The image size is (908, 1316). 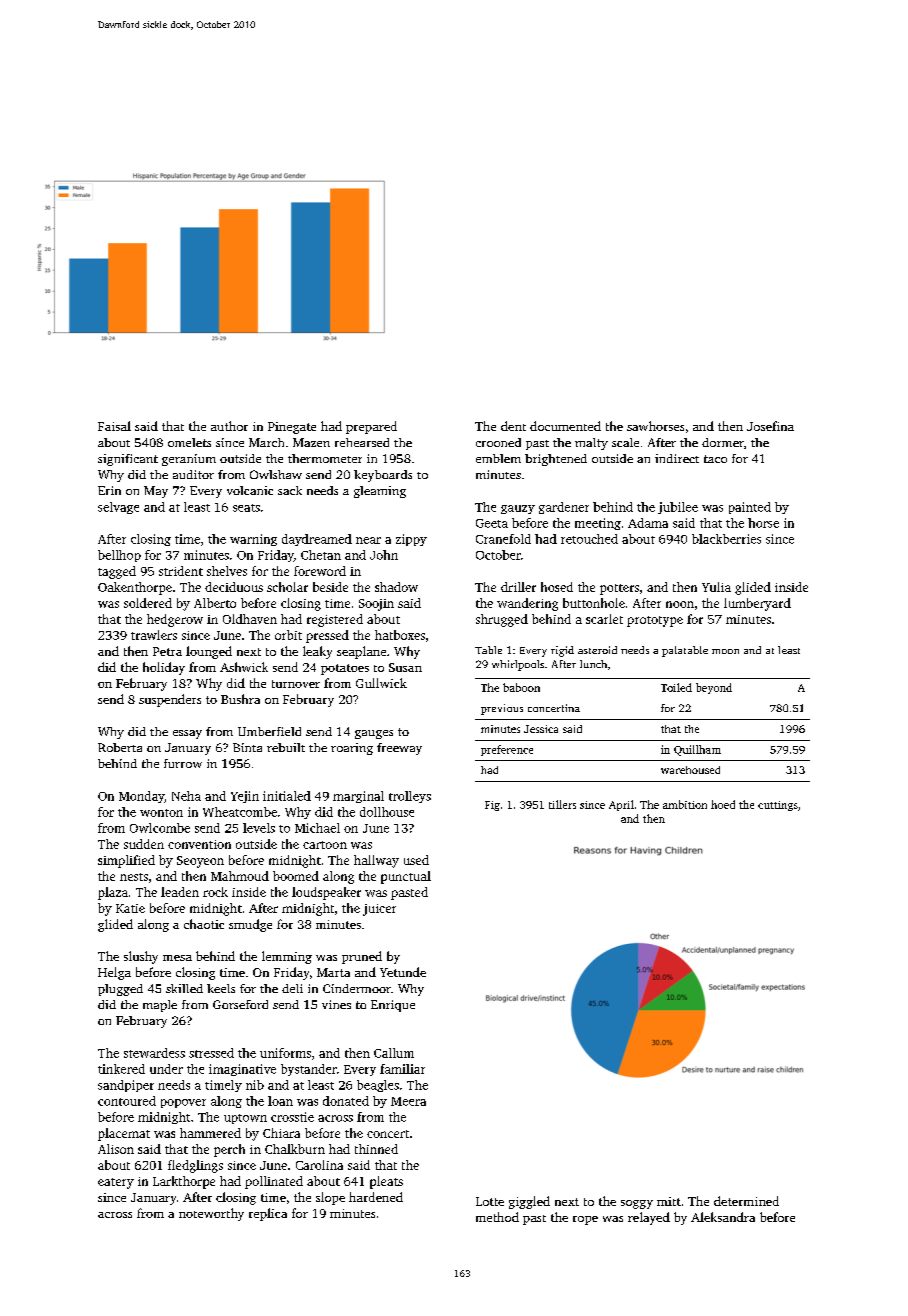 What do you see at coordinates (778, 806) in the image?
I see `cuttings` at bounding box center [778, 806].
